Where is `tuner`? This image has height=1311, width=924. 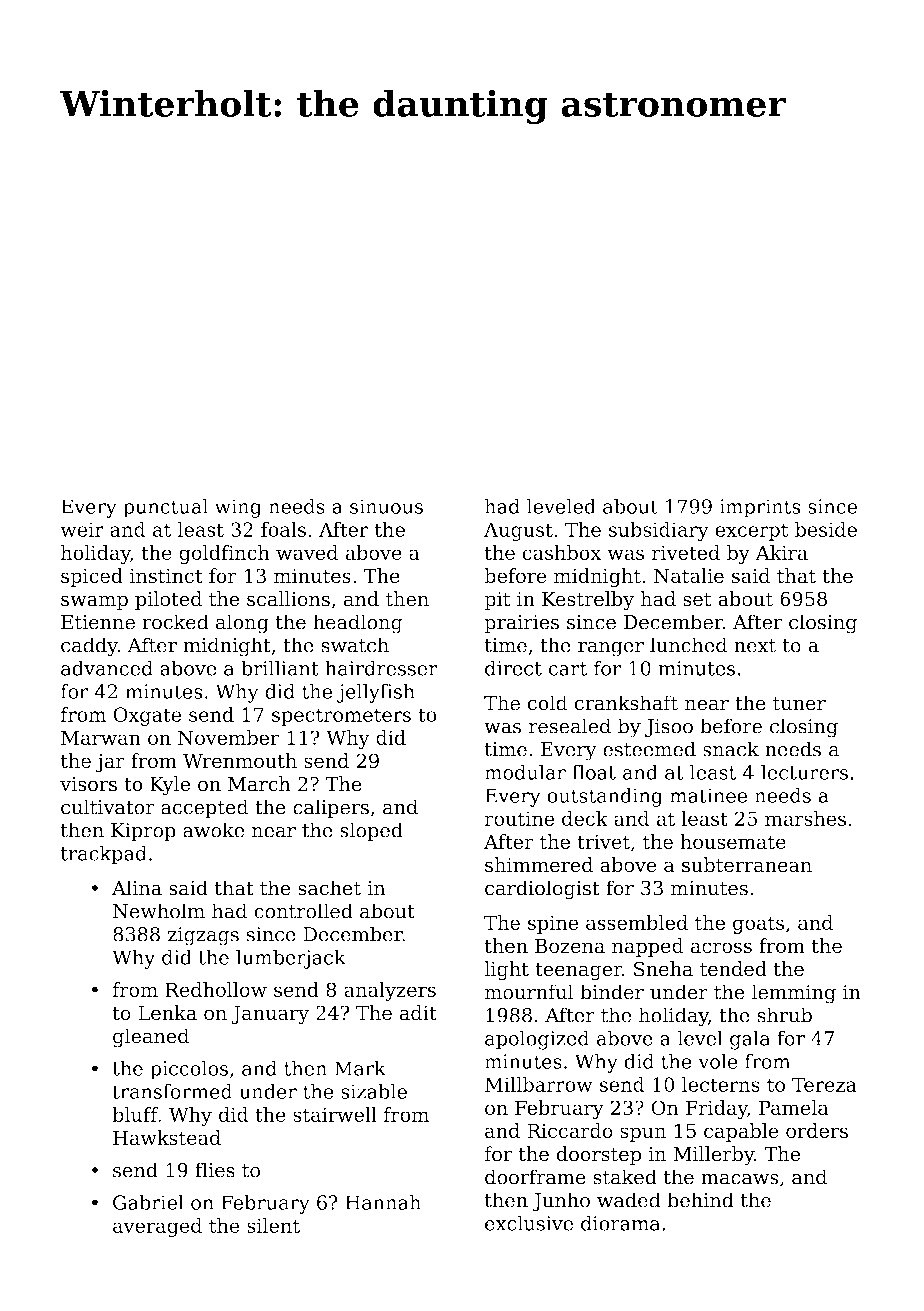 tuner is located at coordinates (799, 704).
